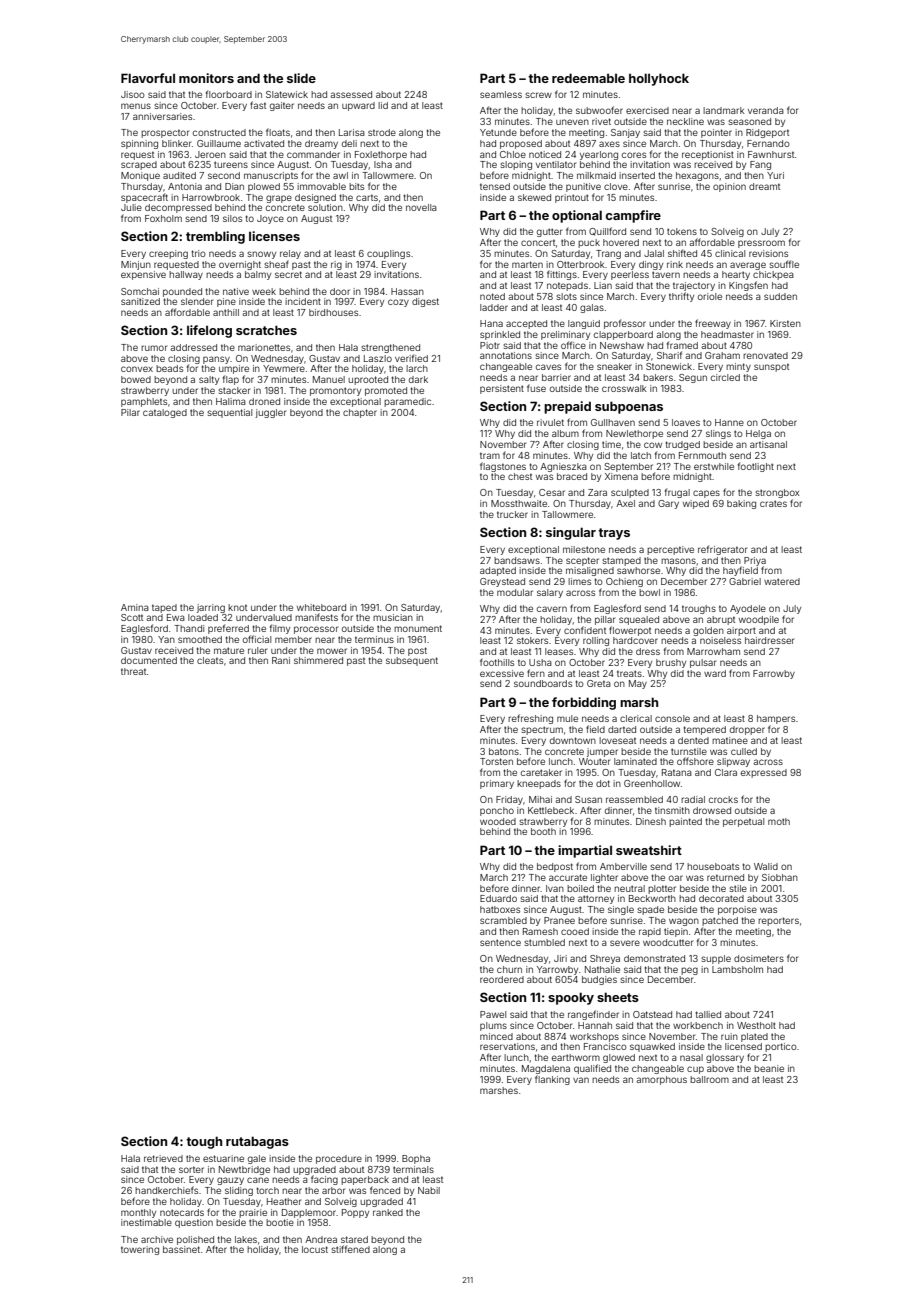 This screenshot has width=924, height=1308. What do you see at coordinates (538, 95) in the screenshot?
I see `screw` at bounding box center [538, 95].
